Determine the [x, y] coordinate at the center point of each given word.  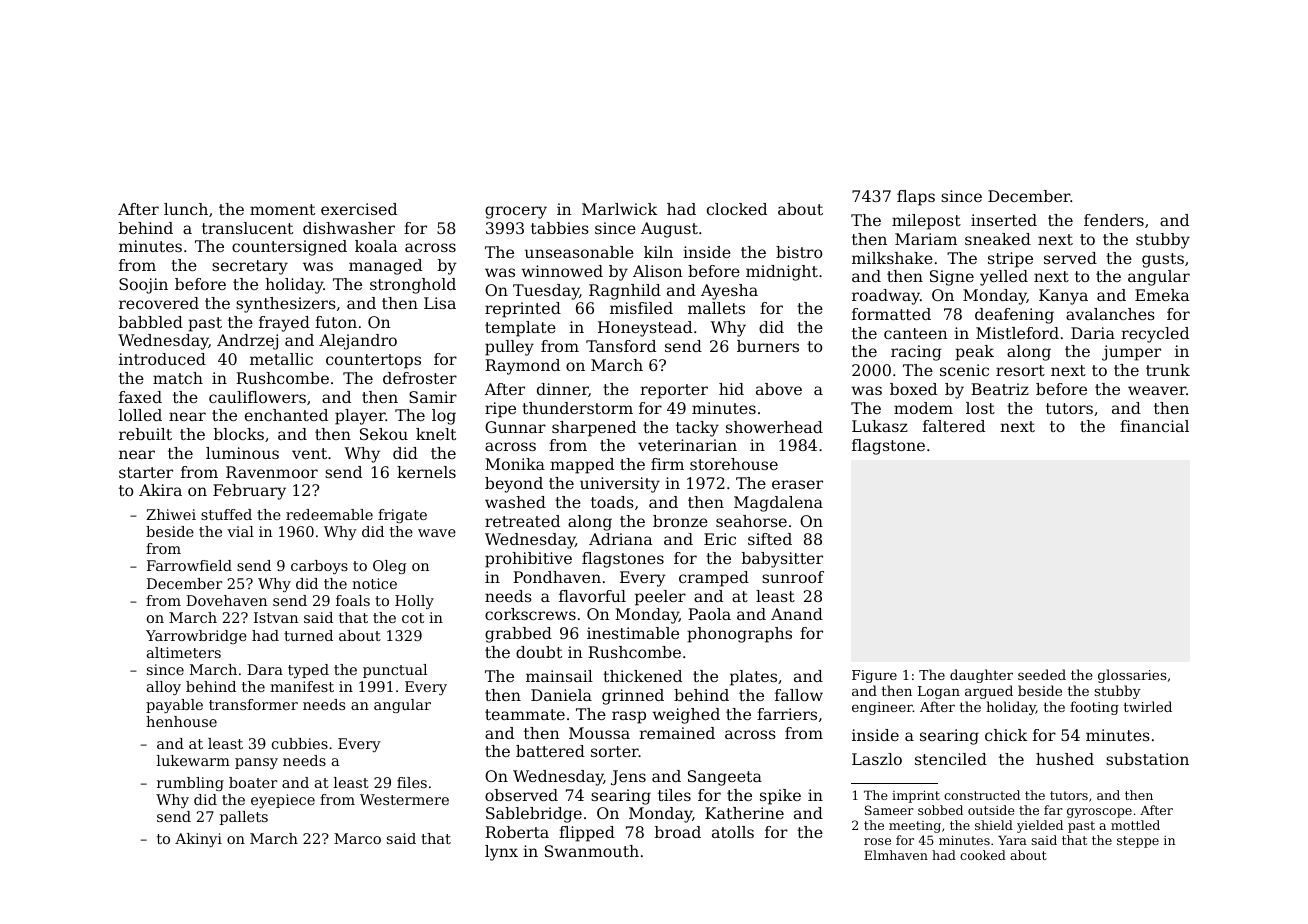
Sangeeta [725, 778]
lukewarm [193, 760]
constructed [982, 795]
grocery [516, 212]
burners [768, 346]
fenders [1114, 220]
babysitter [782, 560]
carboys [319, 567]
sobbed [940, 810]
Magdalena [778, 504]
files [412, 782]
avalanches [1110, 314]
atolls [733, 832]
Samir [433, 397]
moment [282, 209]
